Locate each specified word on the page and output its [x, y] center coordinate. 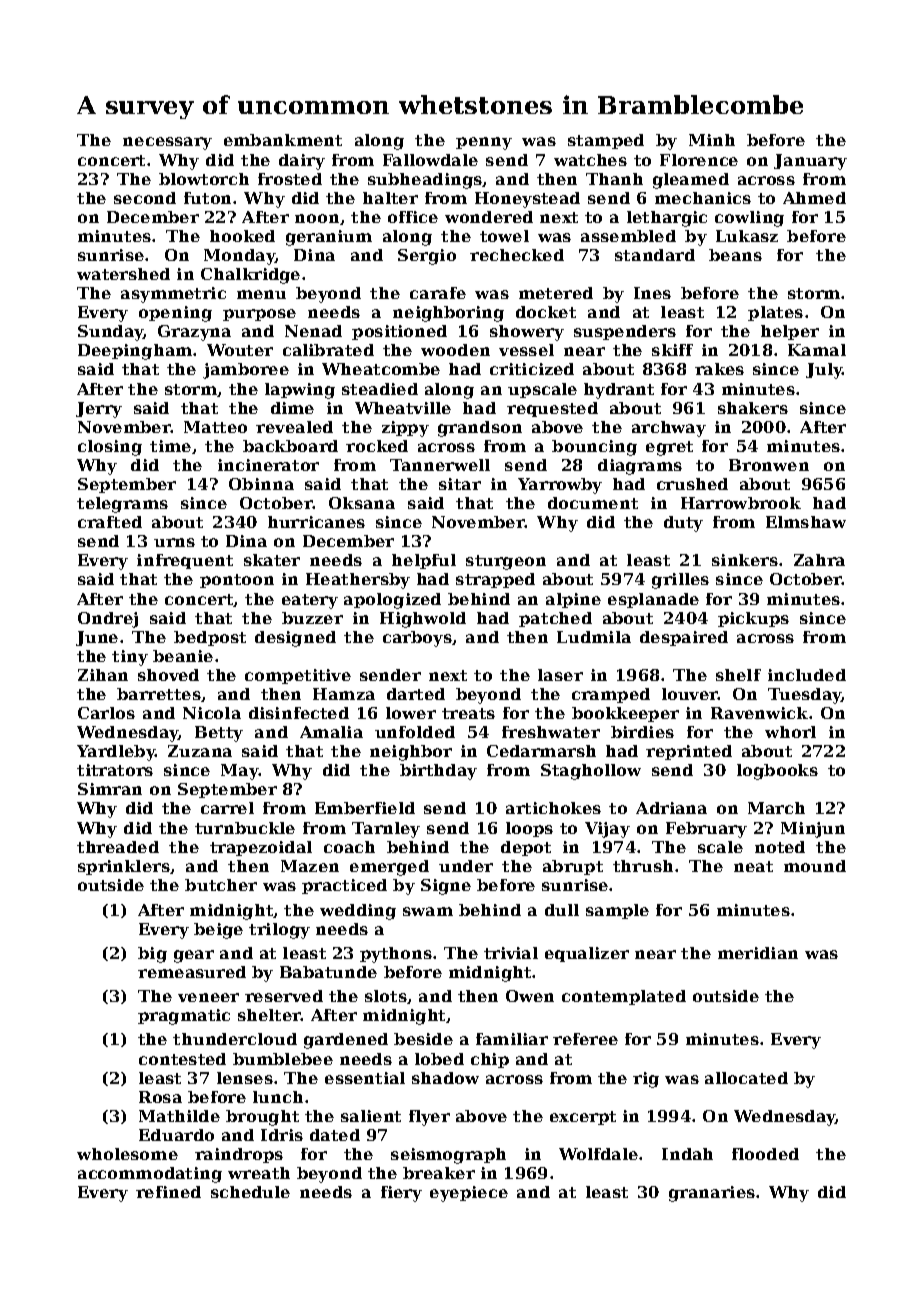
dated [335, 1135]
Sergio [427, 257]
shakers [753, 408]
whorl [790, 732]
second [145, 198]
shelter [269, 1015]
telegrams [122, 505]
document [593, 503]
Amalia [331, 732]
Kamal [817, 350]
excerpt [583, 1118]
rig [646, 1080]
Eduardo [176, 1135]
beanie [183, 656]
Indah [687, 1154]
